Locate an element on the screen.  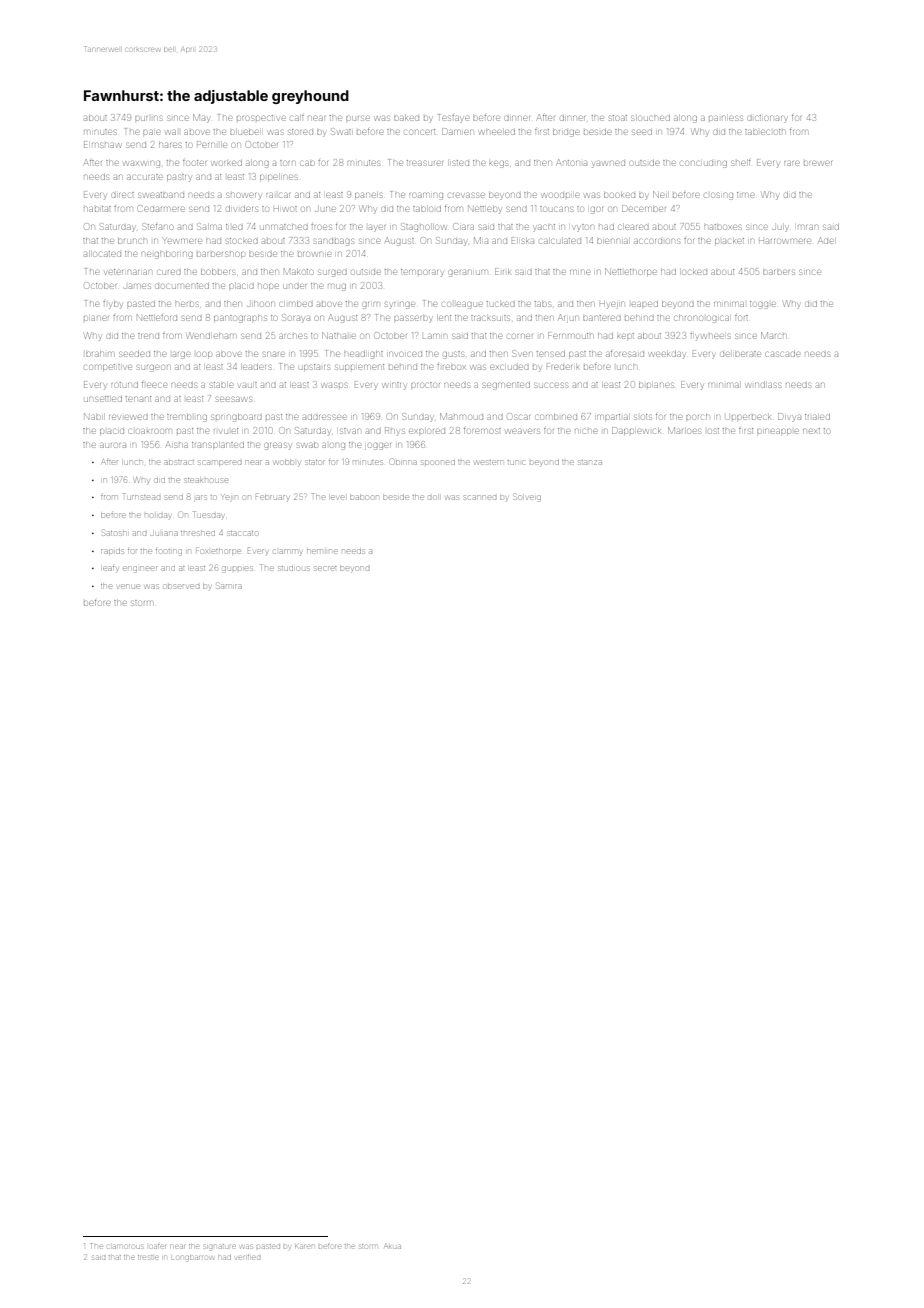
Divya is located at coordinates (789, 417).
